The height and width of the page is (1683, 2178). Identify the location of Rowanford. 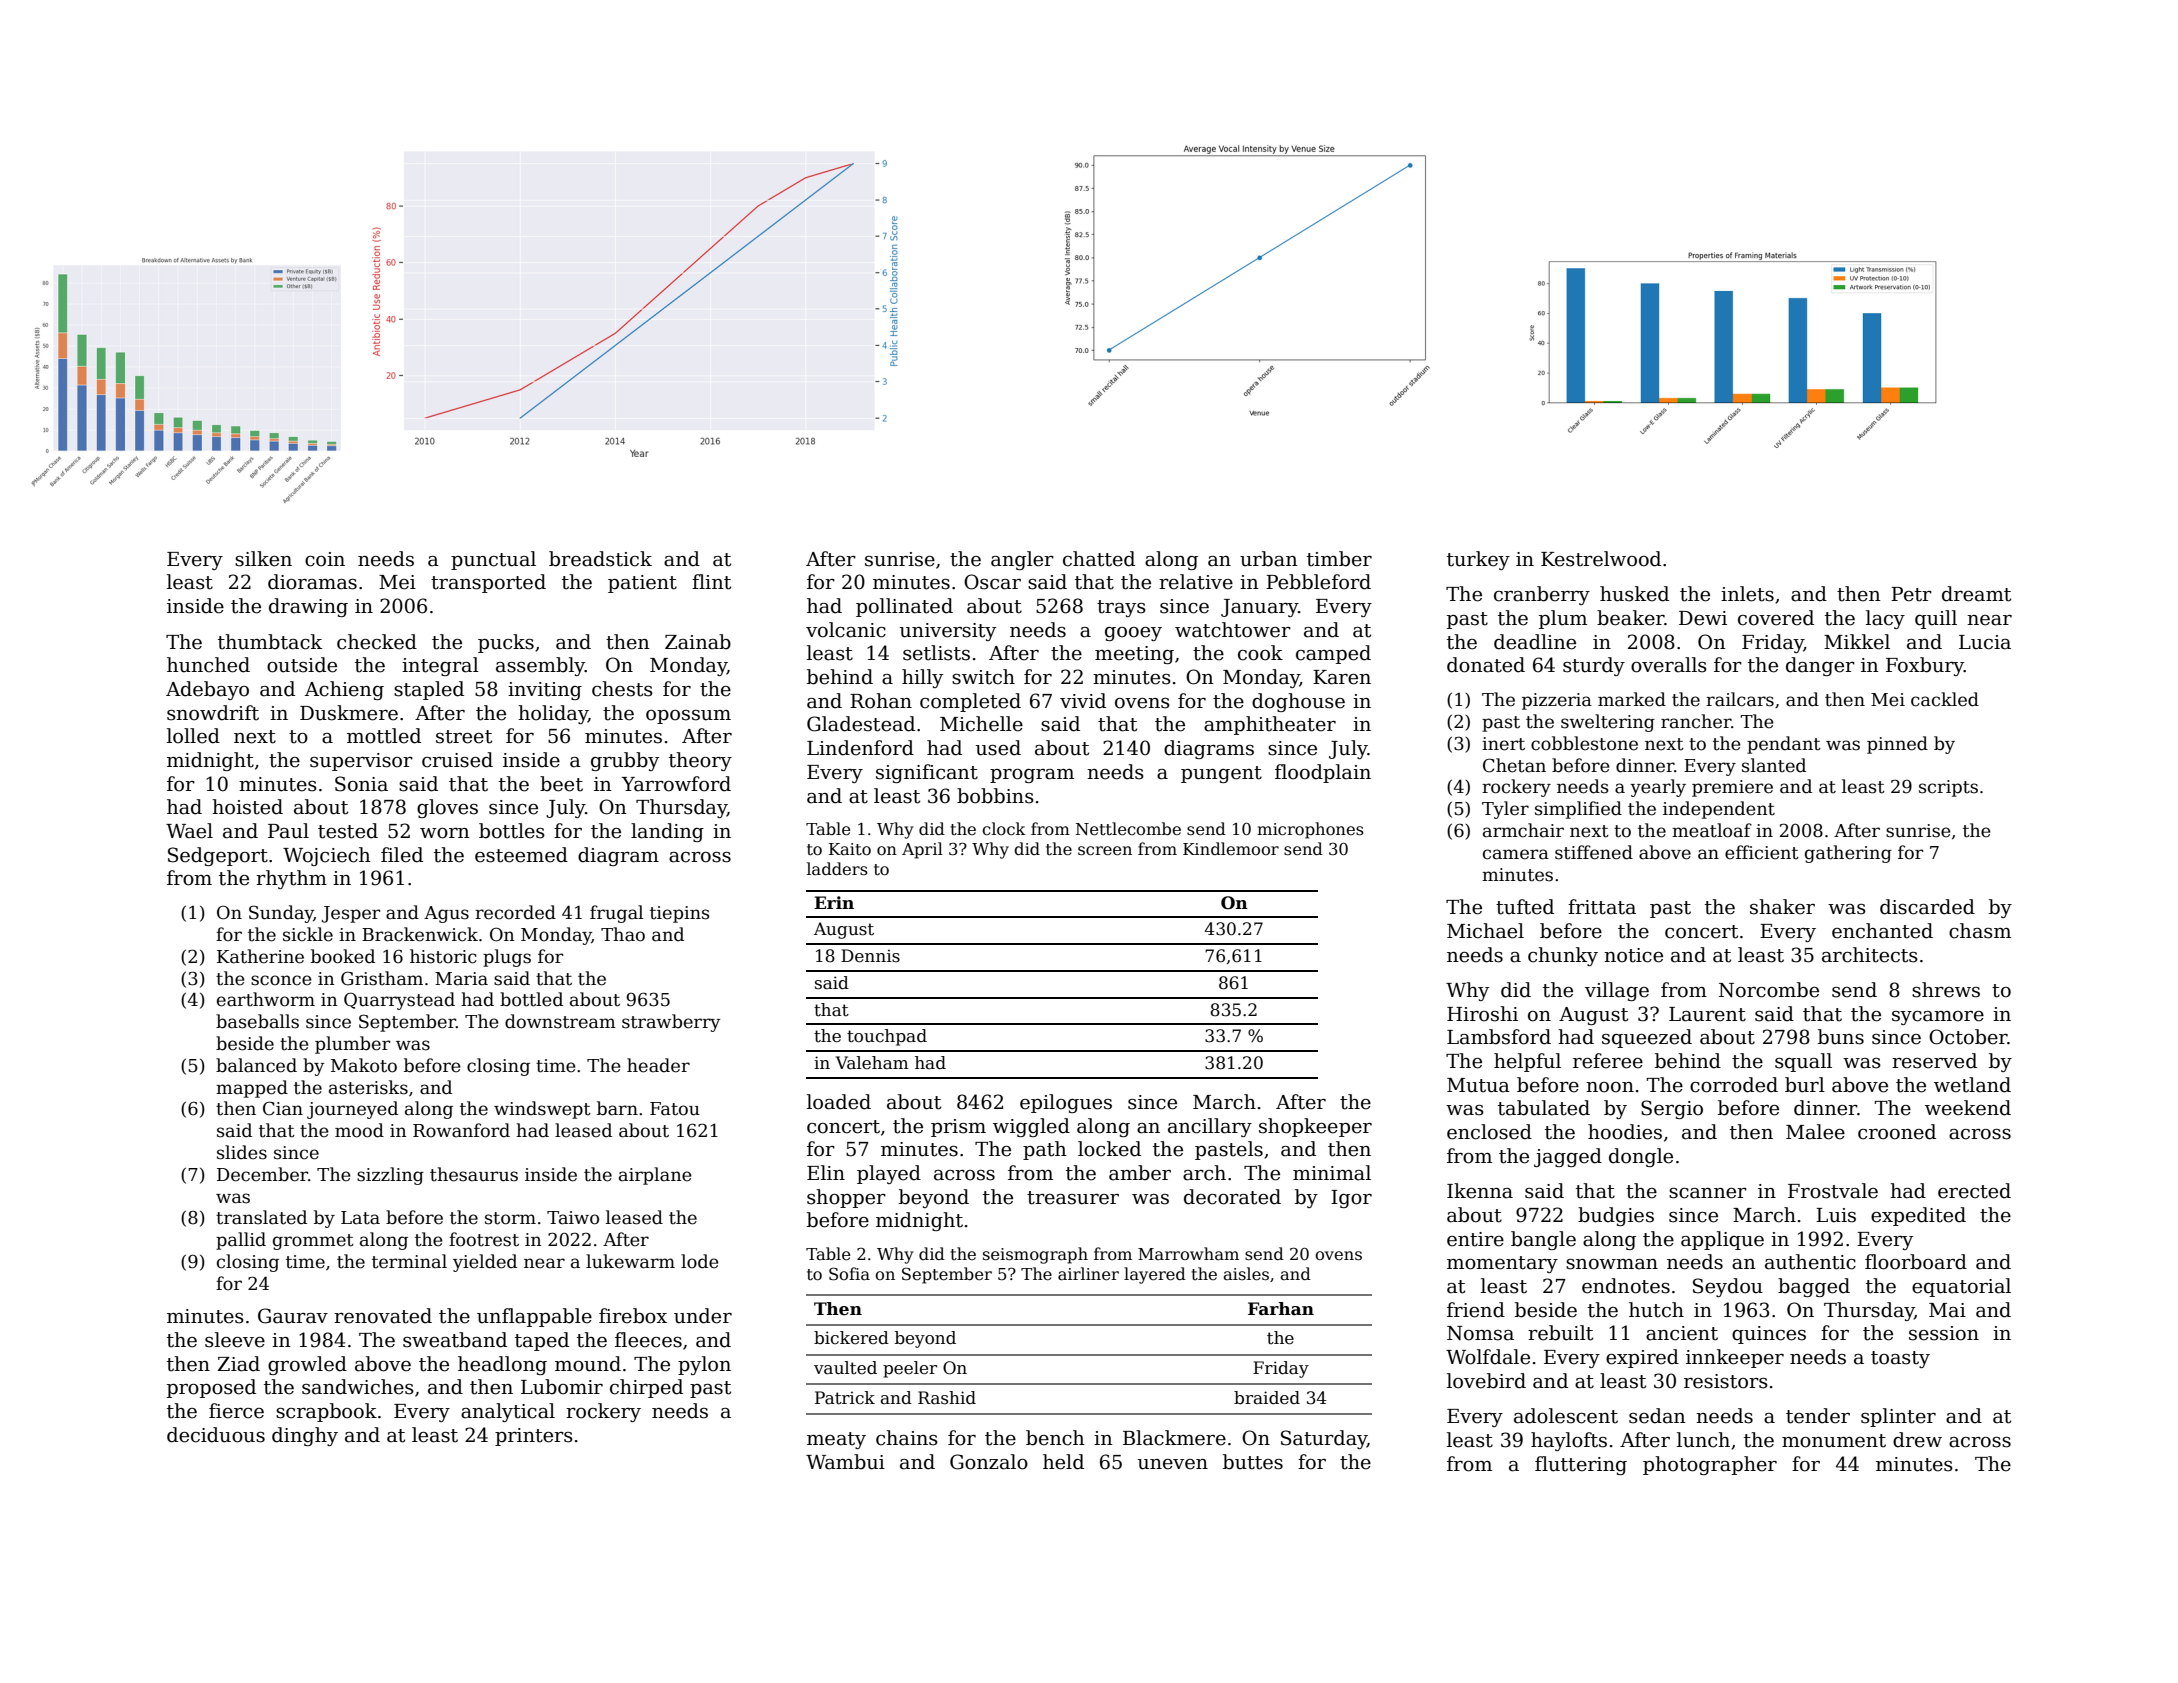
(461, 1130).
